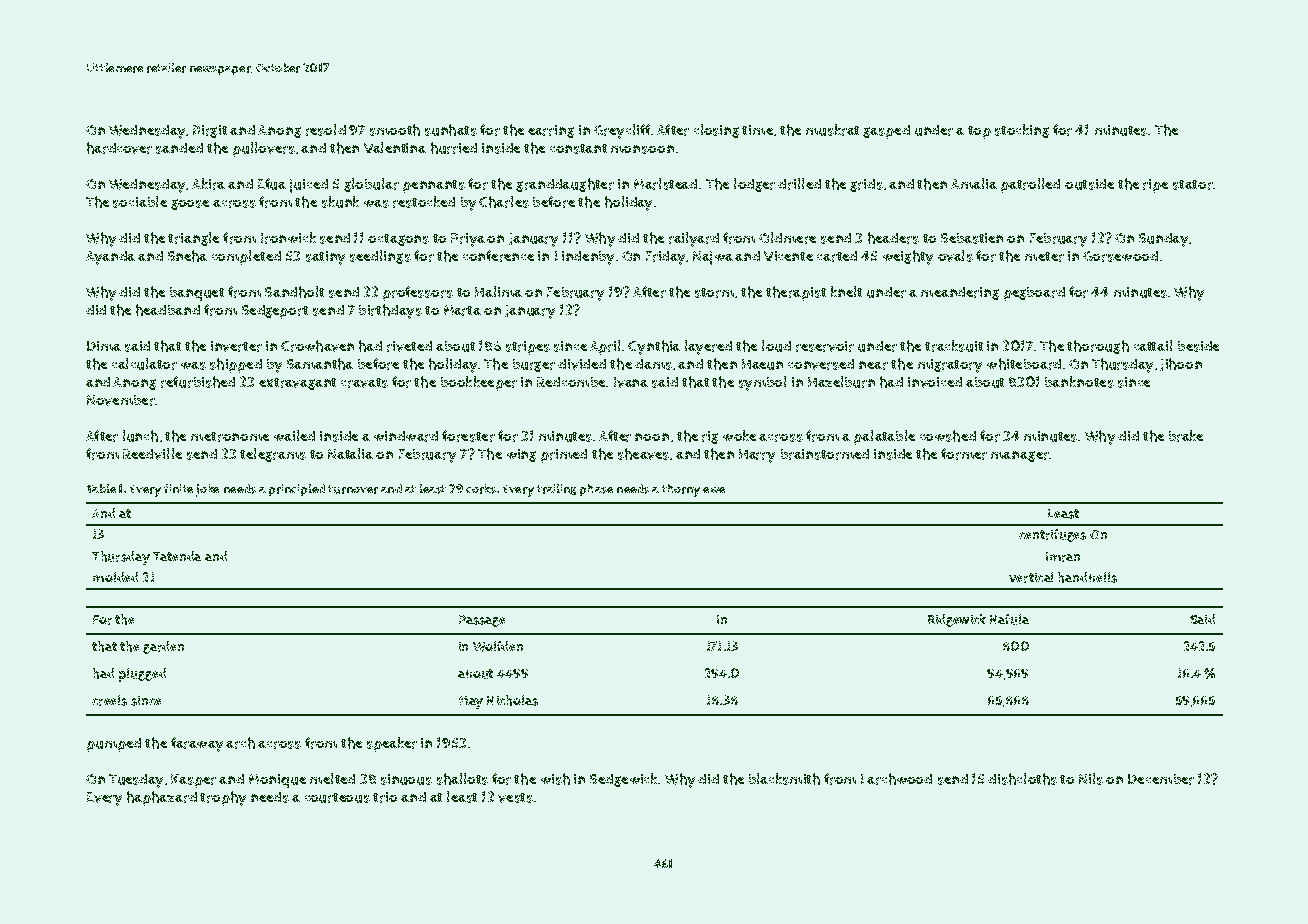 This page has width=1308, height=924. I want to click on former, so click(964, 454).
